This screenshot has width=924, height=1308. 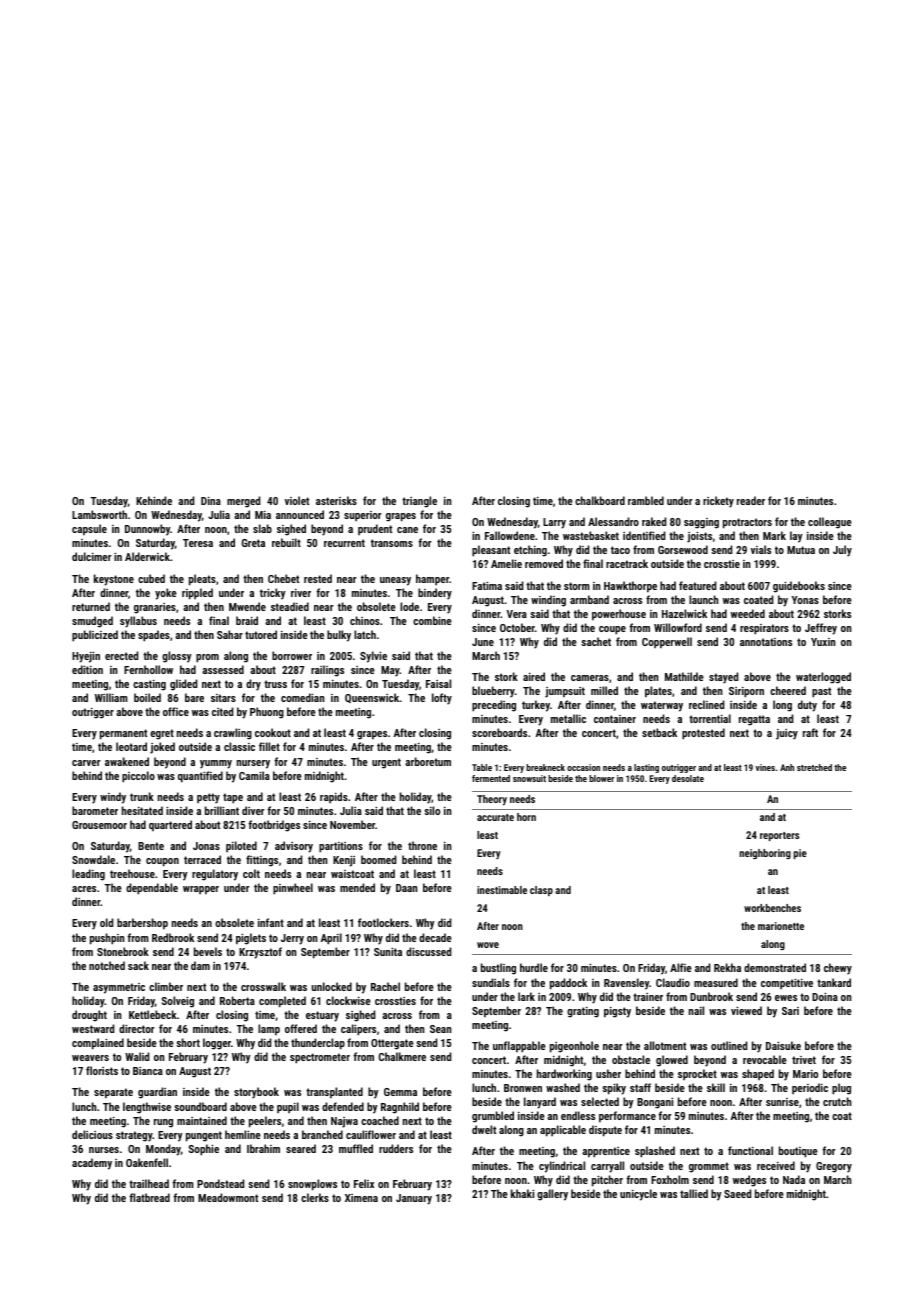 What do you see at coordinates (529, 778) in the screenshot?
I see `snowsuit` at bounding box center [529, 778].
